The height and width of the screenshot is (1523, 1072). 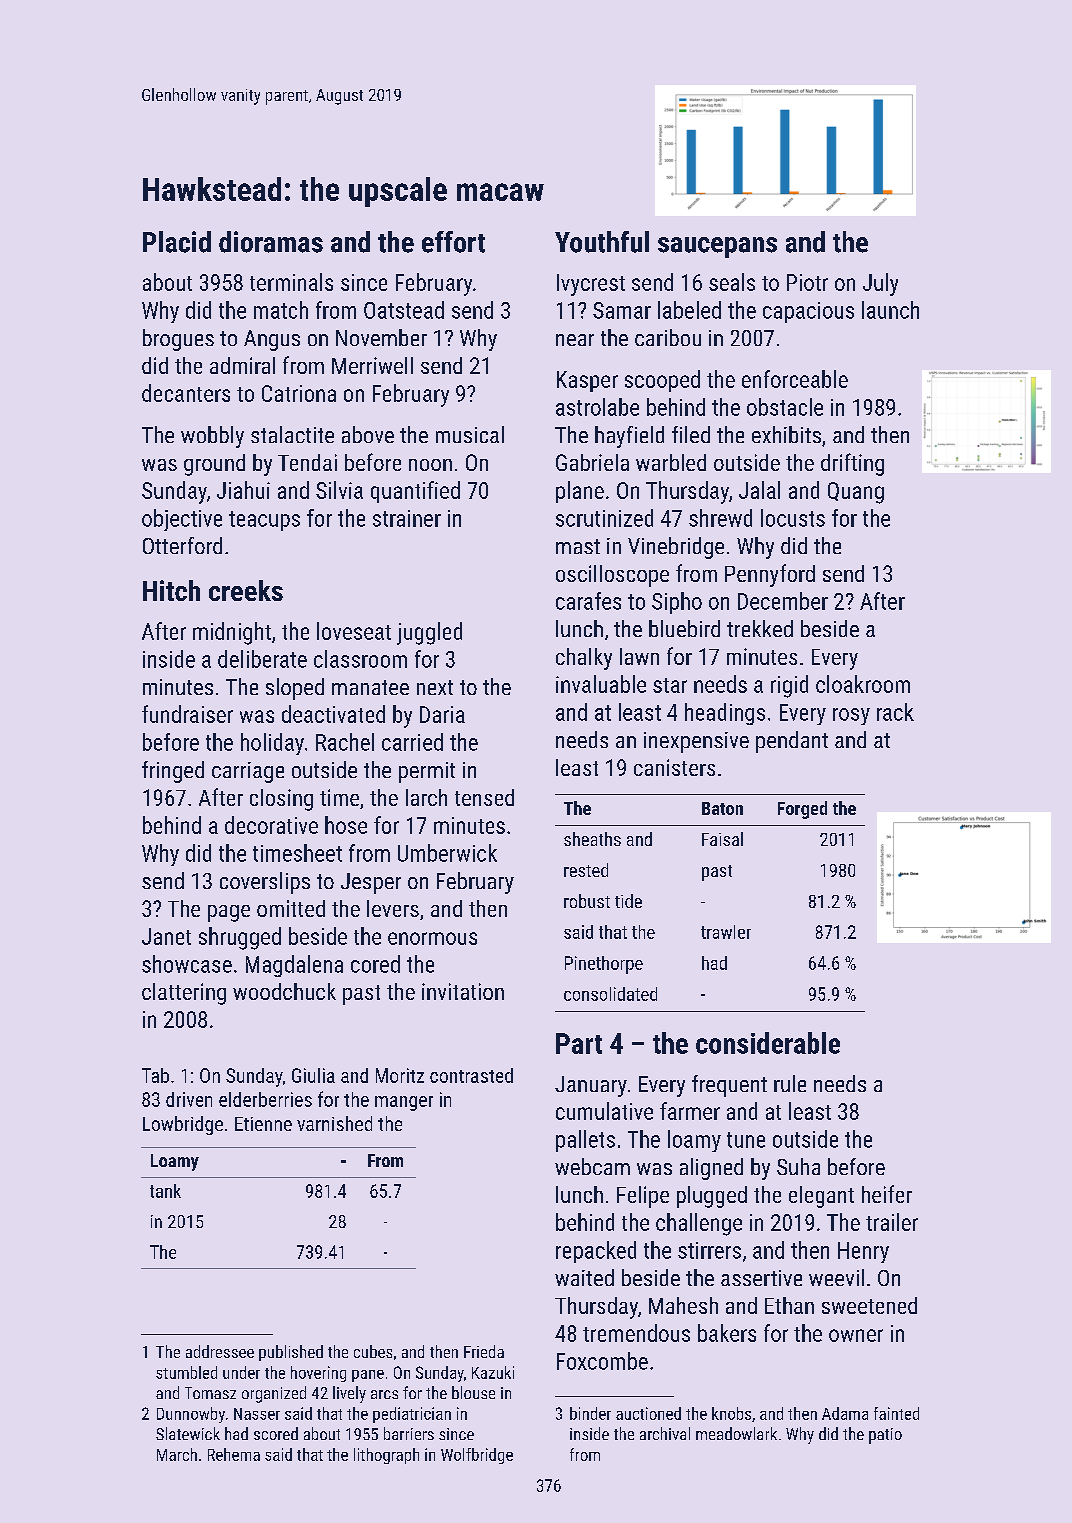 What do you see at coordinates (717, 247) in the screenshot?
I see `saucepans` at bounding box center [717, 247].
